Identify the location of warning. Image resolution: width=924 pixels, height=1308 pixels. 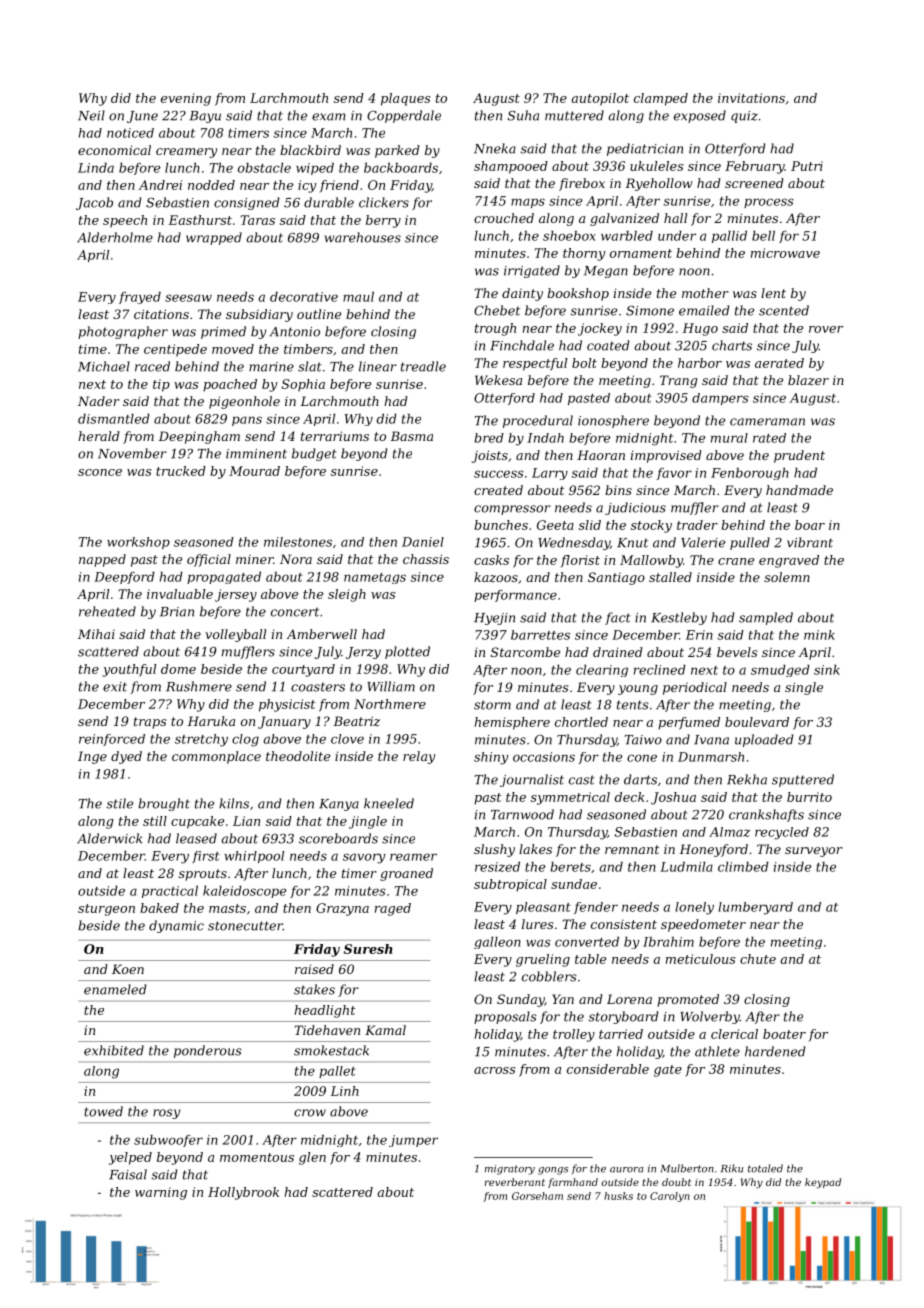
(161, 1193).
